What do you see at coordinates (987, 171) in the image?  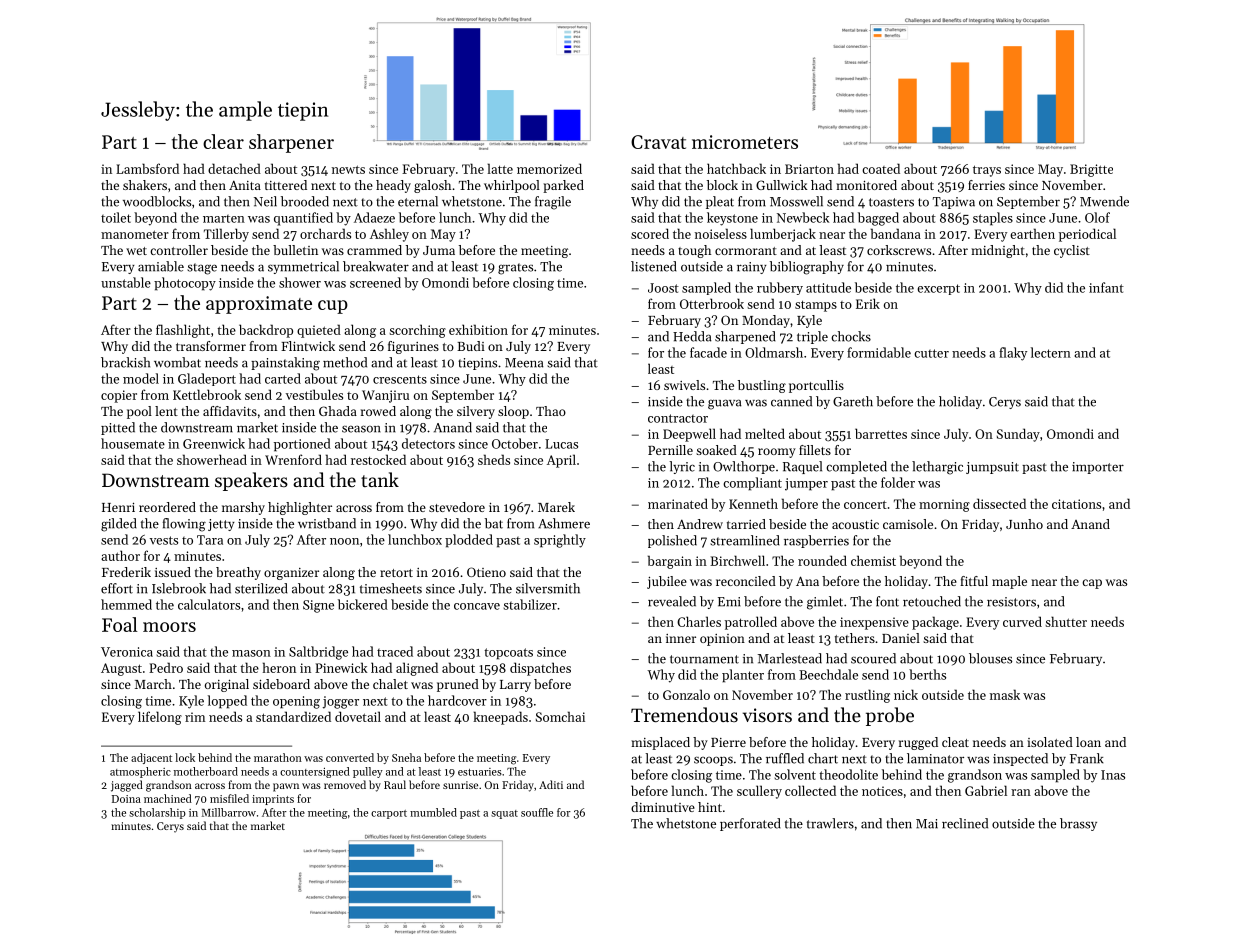 I see `trays` at bounding box center [987, 171].
